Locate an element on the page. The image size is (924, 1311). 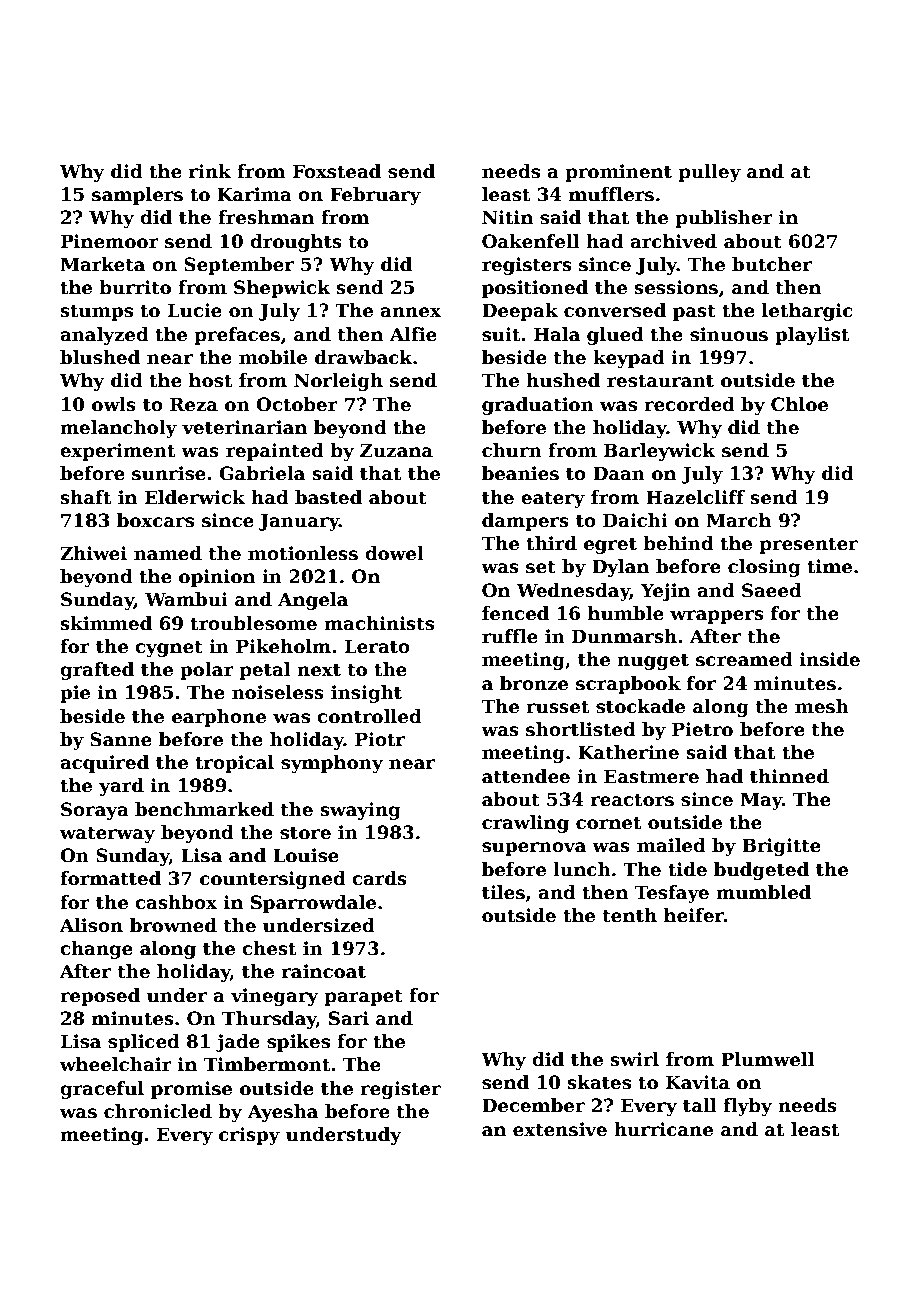
publisher is located at coordinates (724, 219).
